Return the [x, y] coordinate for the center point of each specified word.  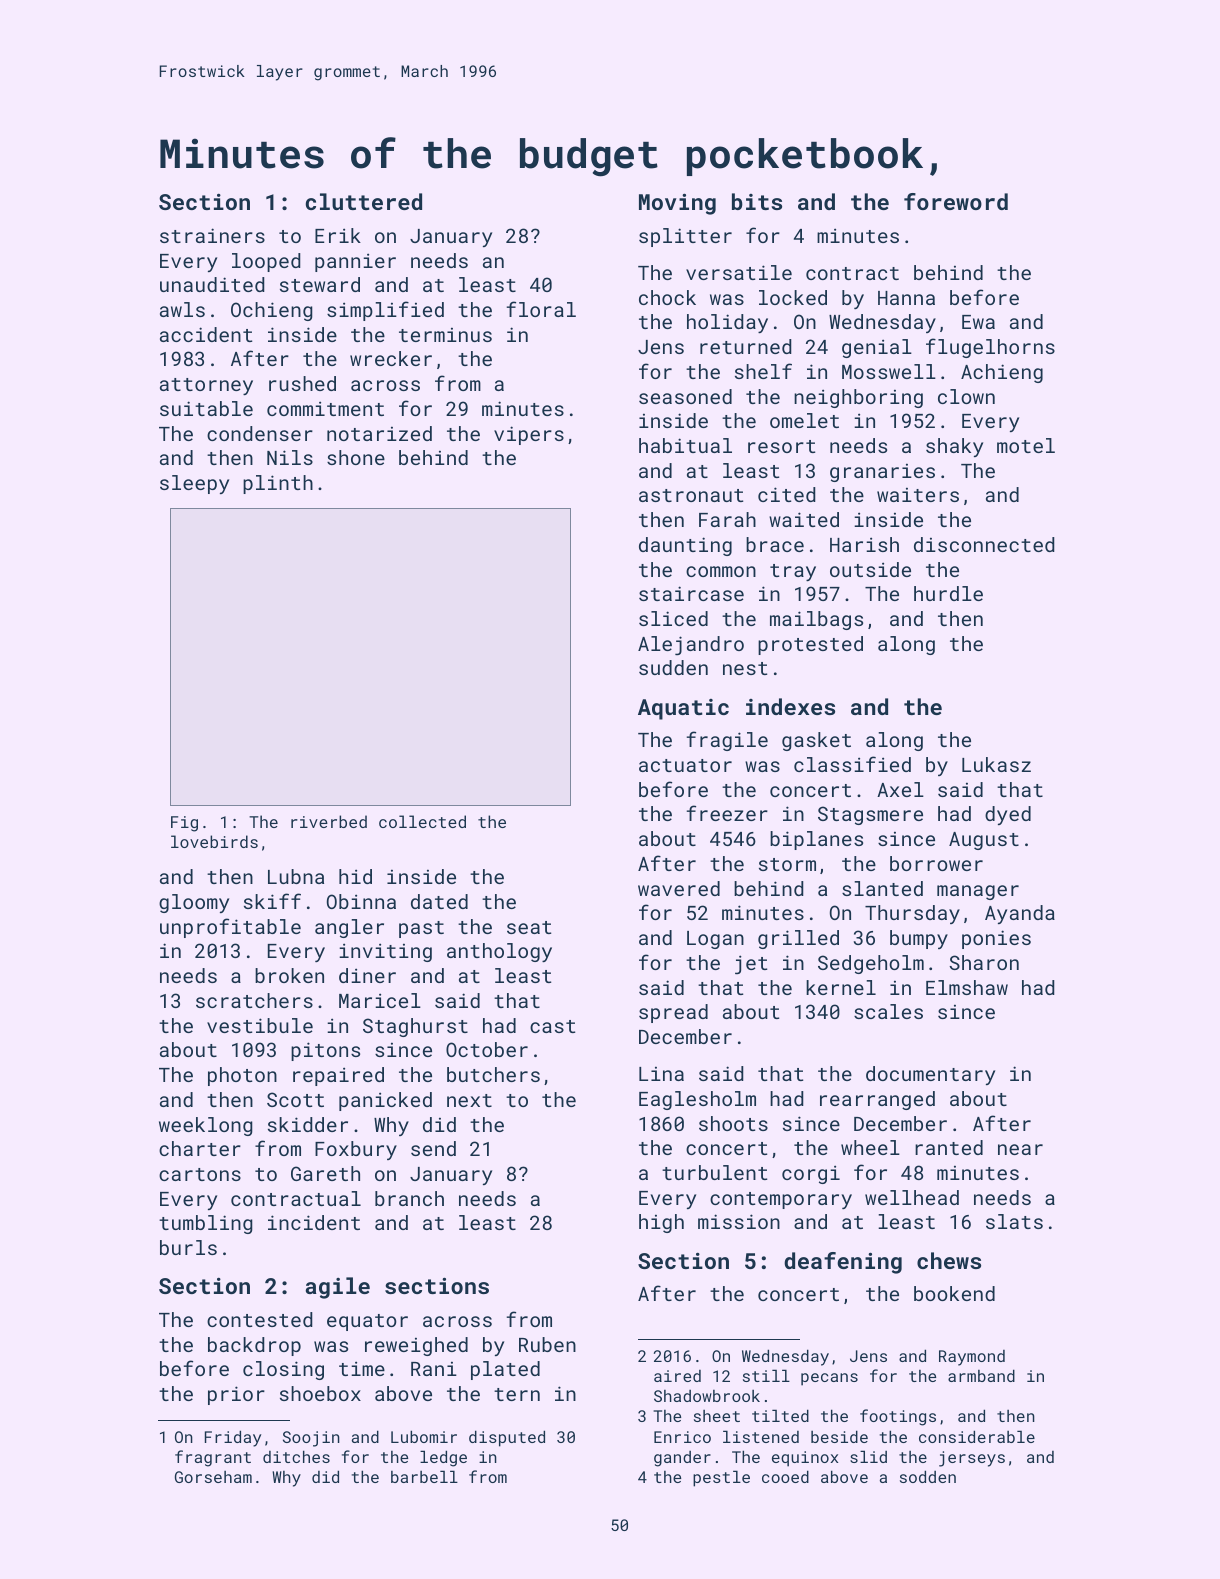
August [984, 841]
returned [746, 346]
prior [236, 1395]
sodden [928, 1476]
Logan [715, 940]
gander [682, 1459]
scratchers [254, 1000]
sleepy [194, 484]
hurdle [948, 593]
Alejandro [691, 645]
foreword [956, 201]
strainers [212, 235]
